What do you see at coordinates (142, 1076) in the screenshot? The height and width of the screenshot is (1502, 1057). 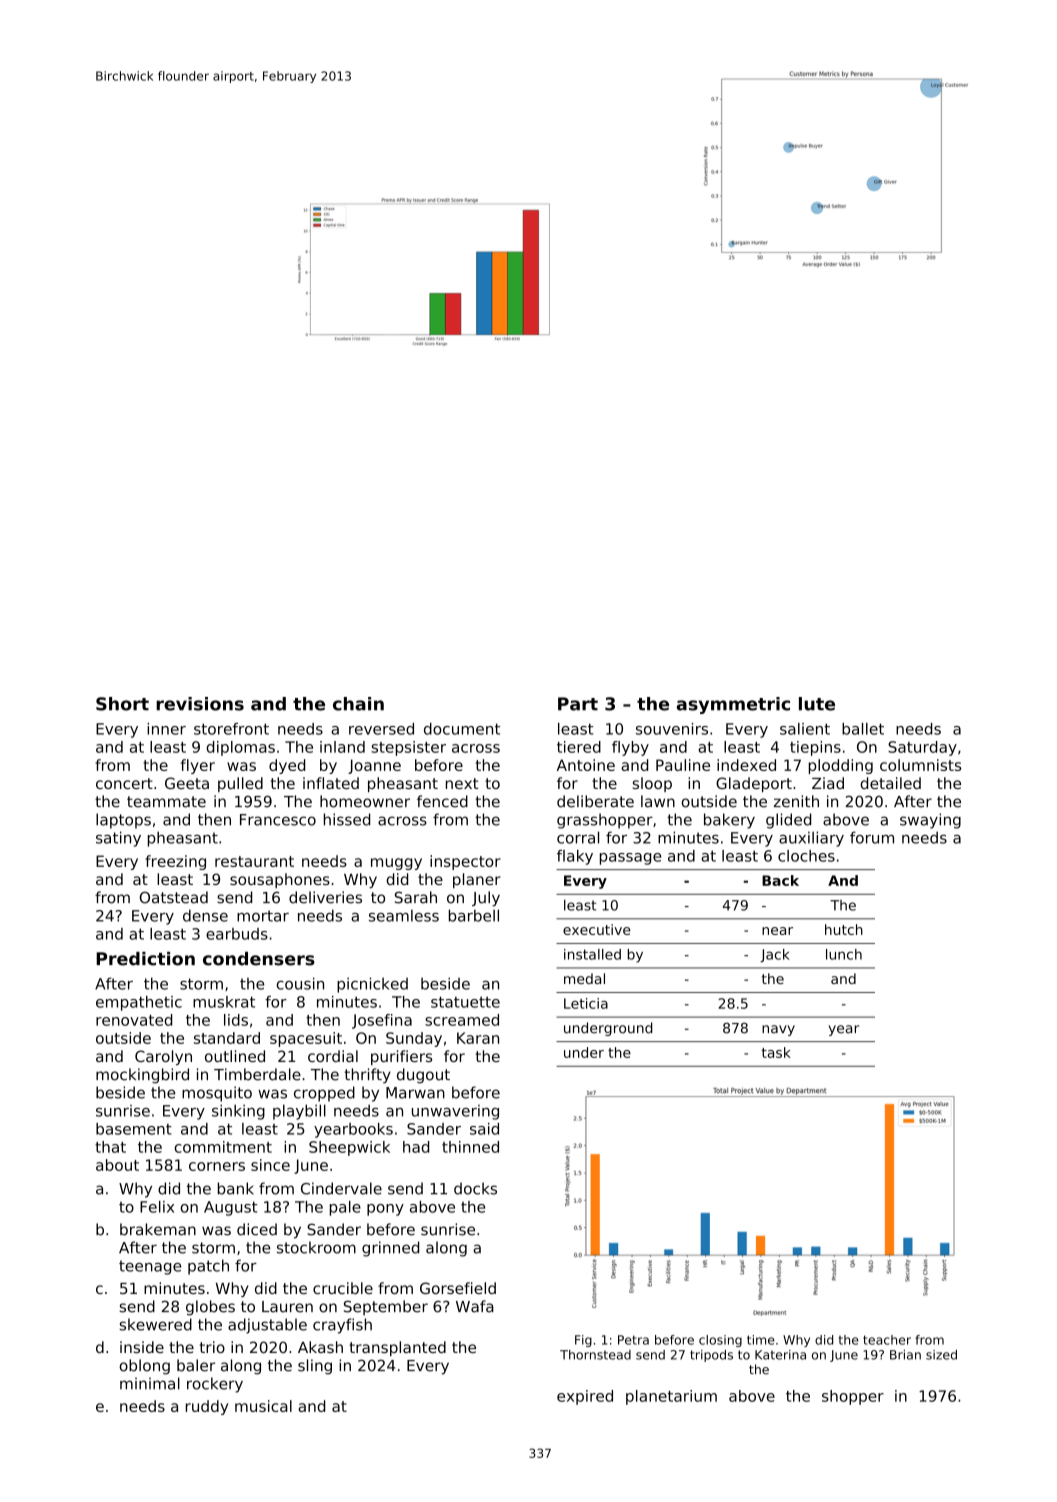 I see `mockingbird` at bounding box center [142, 1076].
